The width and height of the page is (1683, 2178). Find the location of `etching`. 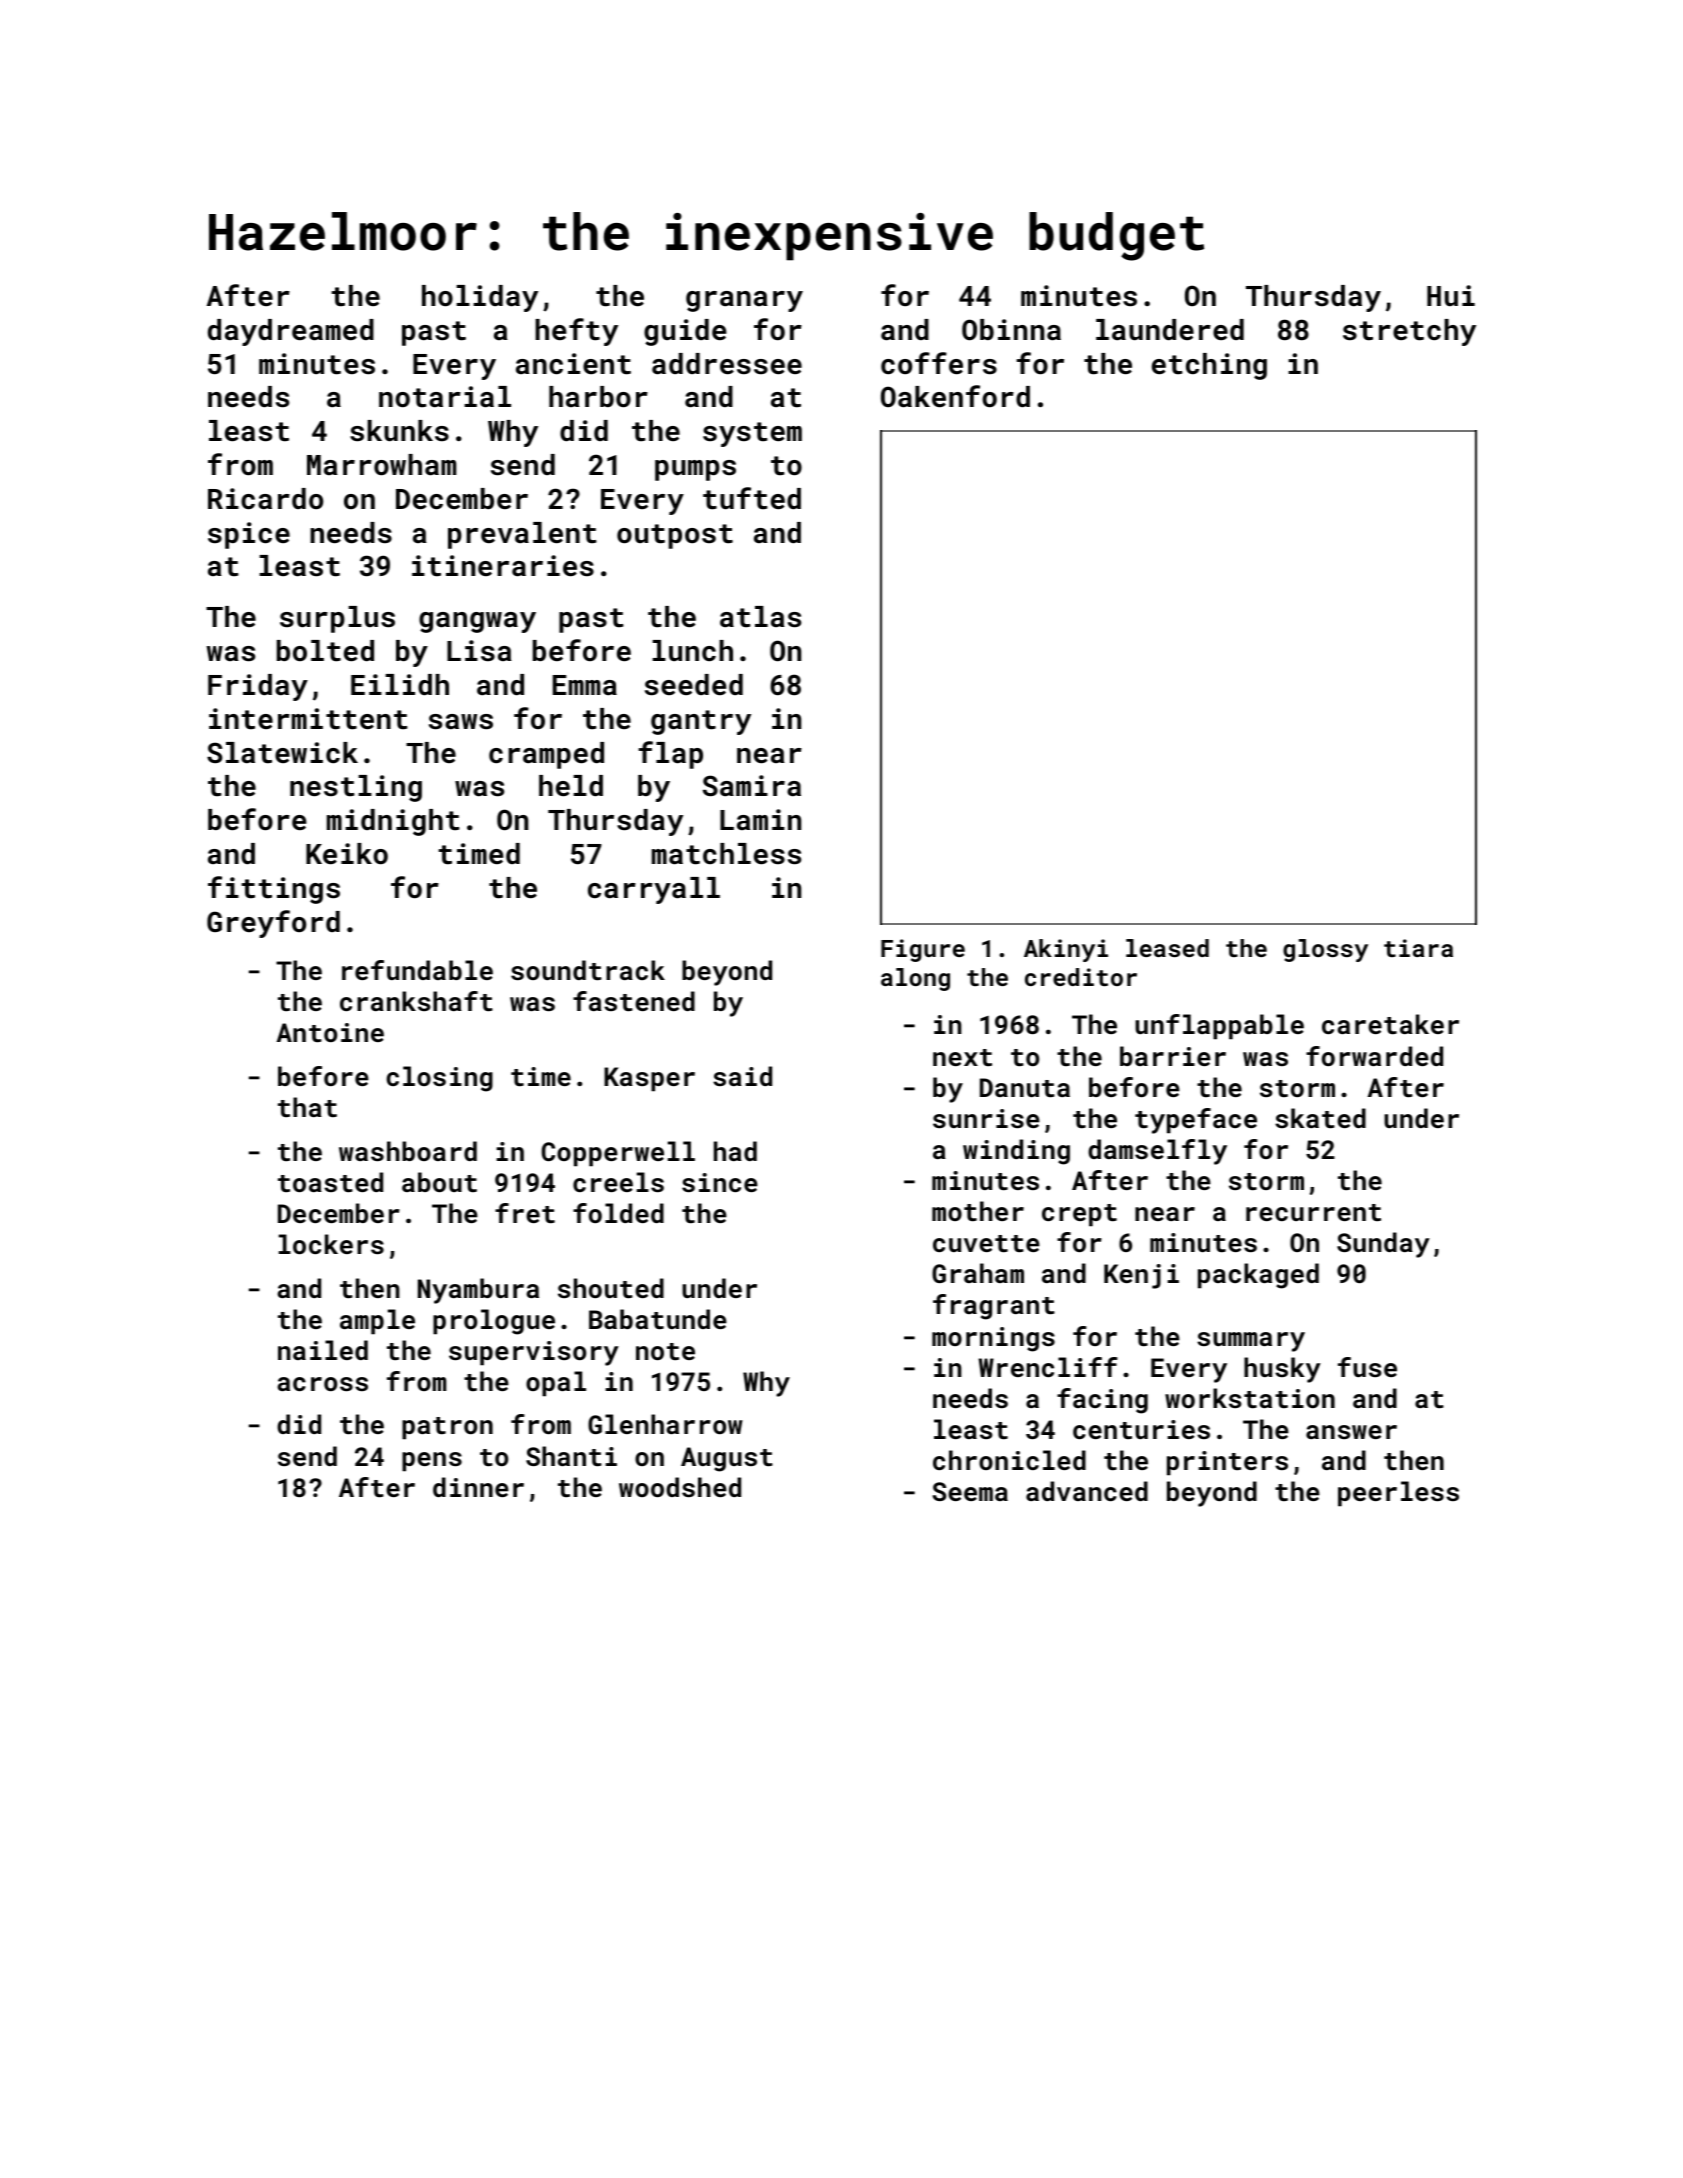

etching is located at coordinates (1209, 366).
